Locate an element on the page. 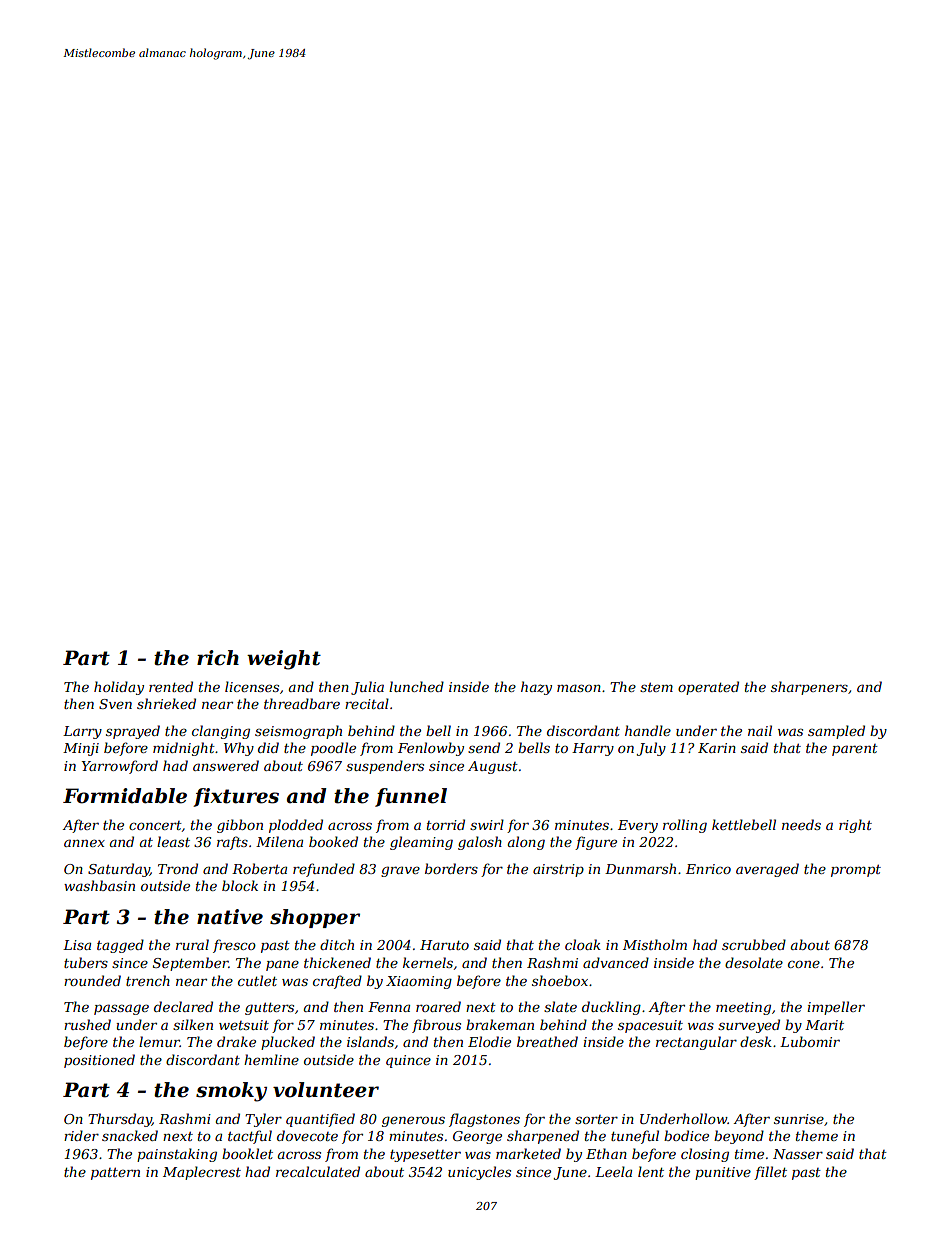 This image has width=952, height=1233. torrid is located at coordinates (446, 824).
